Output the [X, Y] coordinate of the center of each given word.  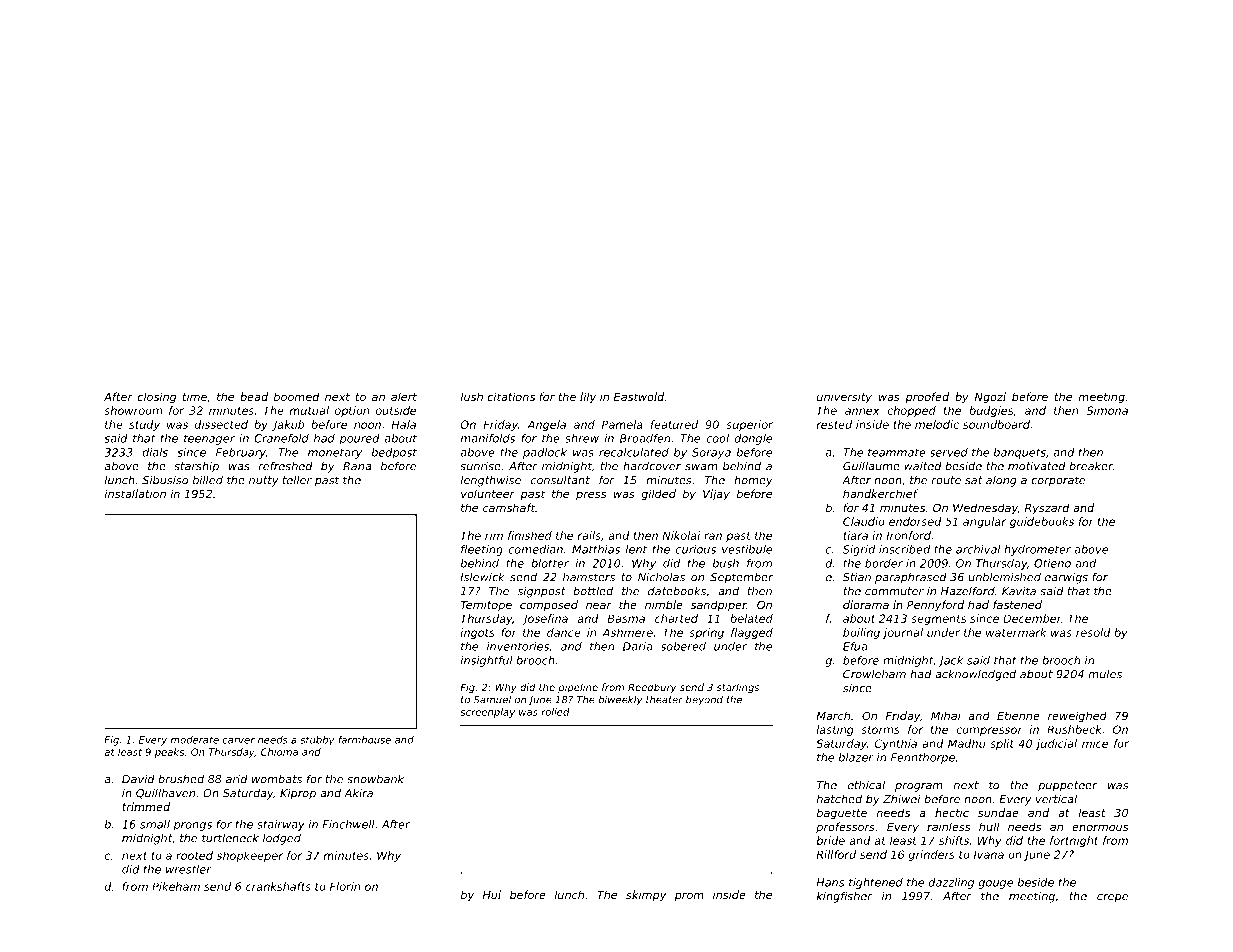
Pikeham [176, 886]
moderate [195, 740]
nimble [664, 604]
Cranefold [281, 438]
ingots [478, 633]
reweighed [1077, 717]
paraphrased [911, 578]
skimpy [646, 896]
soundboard [996, 424]
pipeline [578, 688]
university [844, 398]
